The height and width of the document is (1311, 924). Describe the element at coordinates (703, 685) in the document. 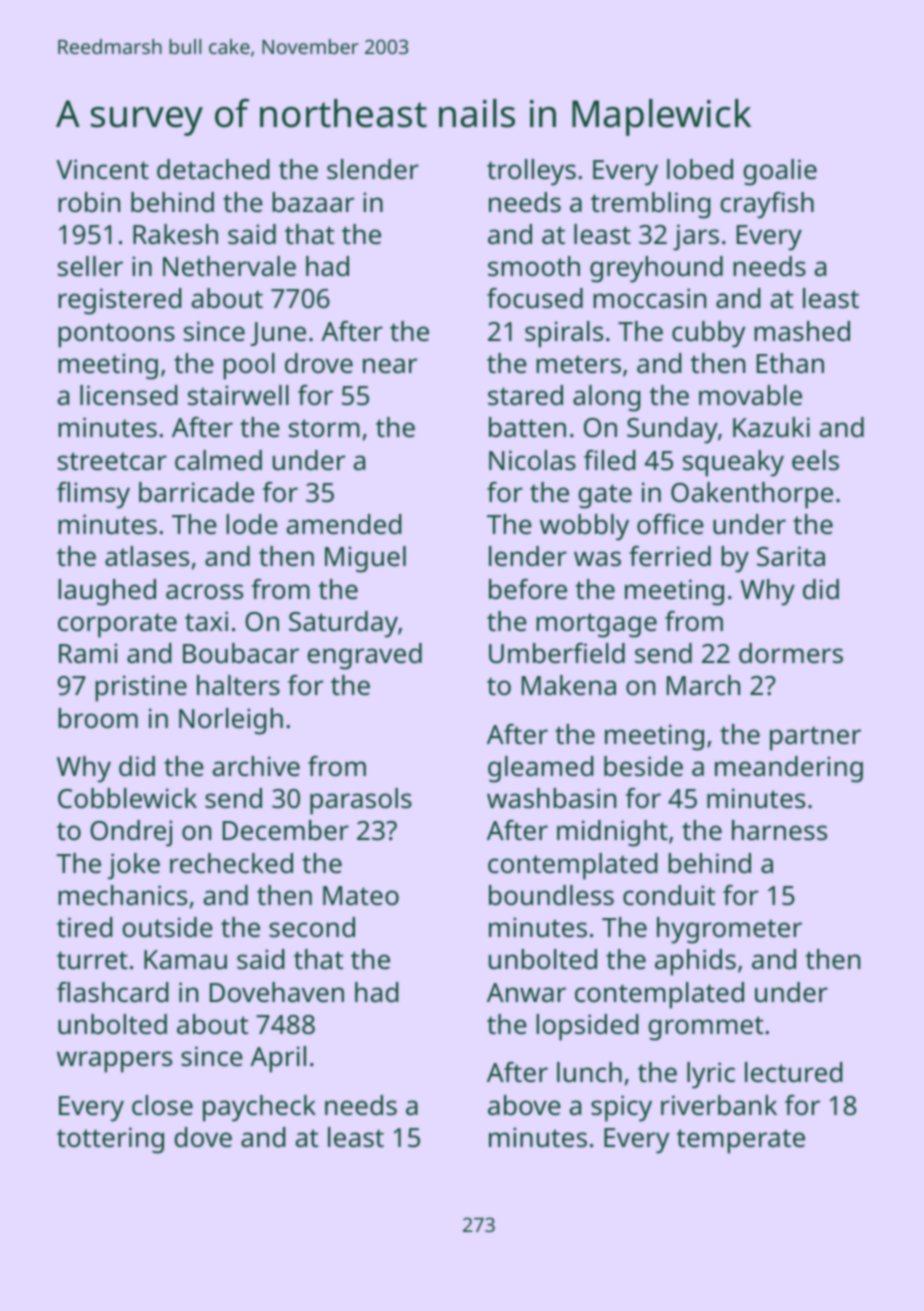

I see `March` at that location.
